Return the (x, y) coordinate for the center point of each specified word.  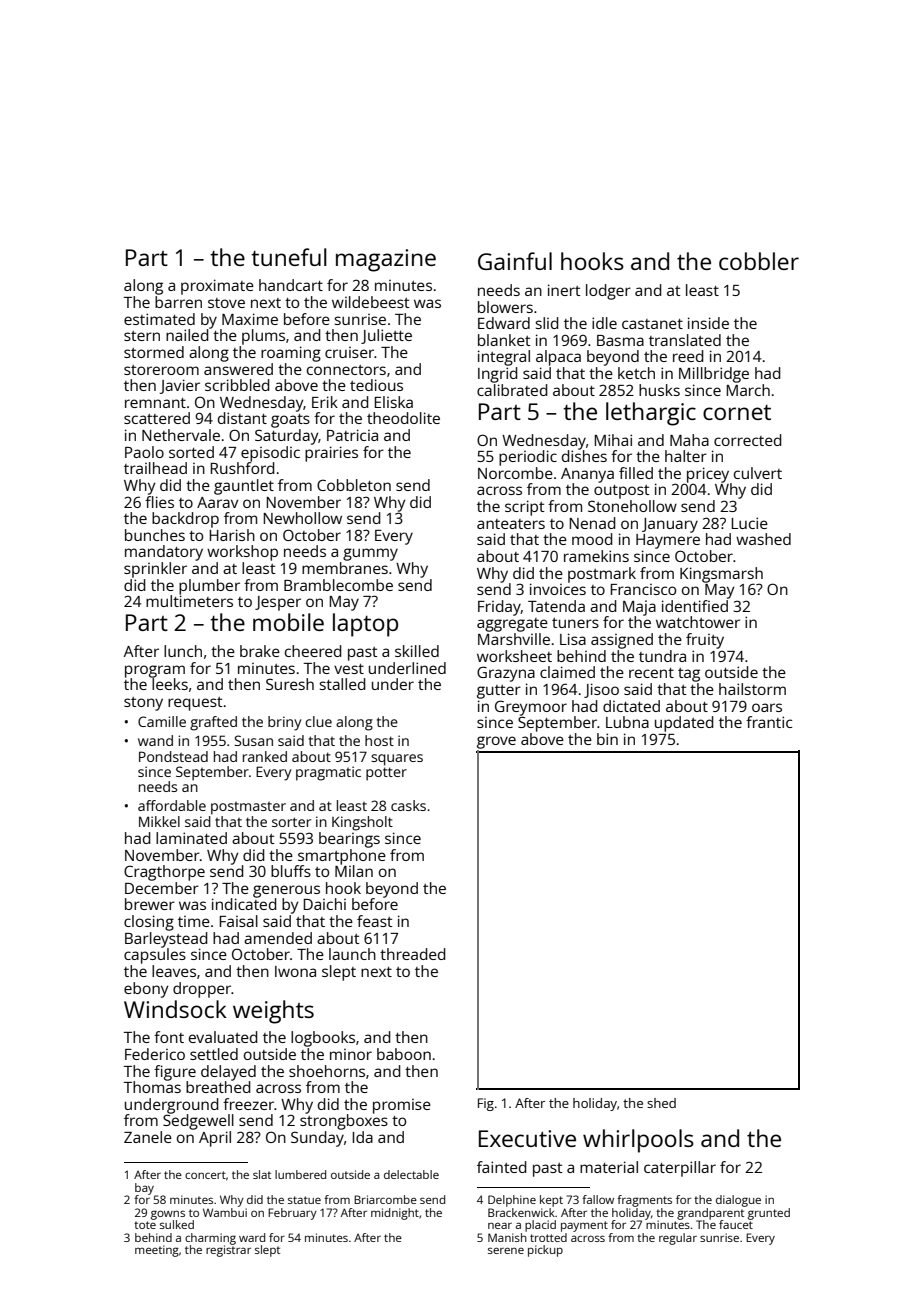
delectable (411, 1174)
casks (408, 805)
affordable (172, 805)
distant (242, 418)
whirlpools (638, 1141)
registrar (228, 1251)
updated (684, 724)
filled (636, 473)
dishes (584, 456)
